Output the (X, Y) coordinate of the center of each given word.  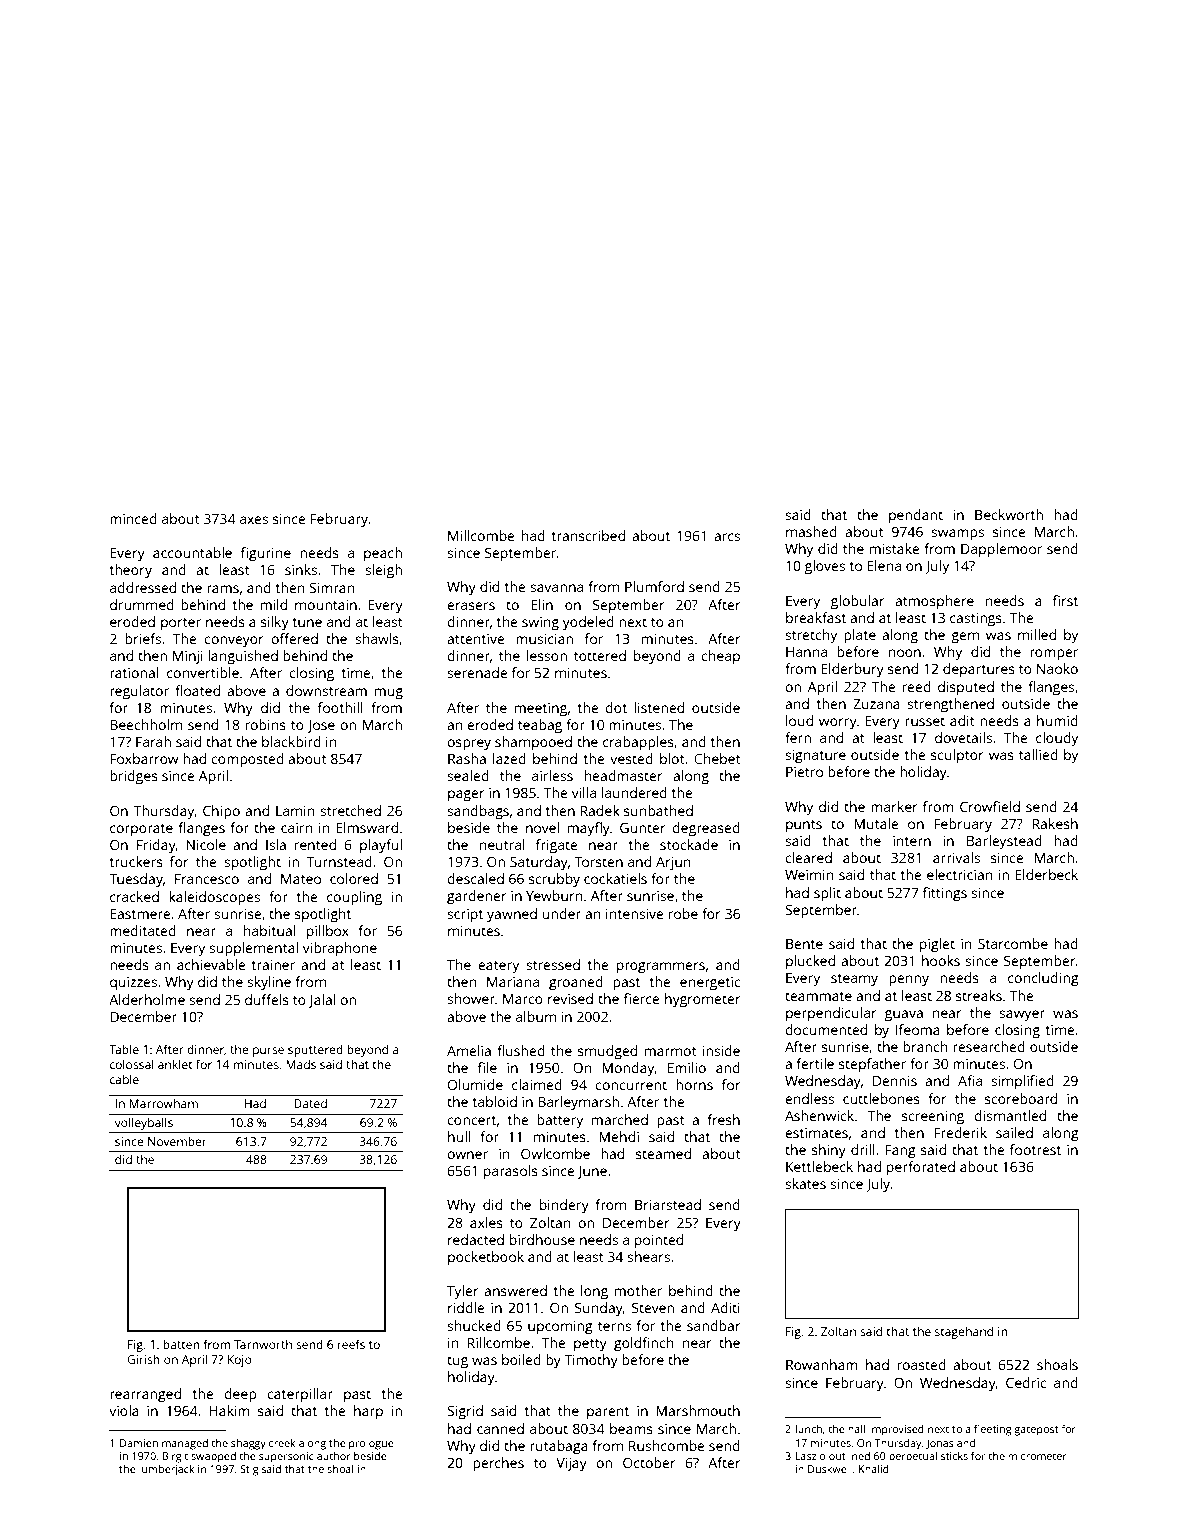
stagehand (964, 1332)
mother (638, 1290)
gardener (477, 897)
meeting (541, 710)
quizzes (133, 983)
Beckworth (1009, 514)
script (465, 916)
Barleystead (1004, 842)
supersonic (286, 1457)
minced (133, 518)
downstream (326, 690)
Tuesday (136, 880)
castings (976, 620)
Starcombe (1013, 943)
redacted (476, 1239)
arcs (727, 537)
